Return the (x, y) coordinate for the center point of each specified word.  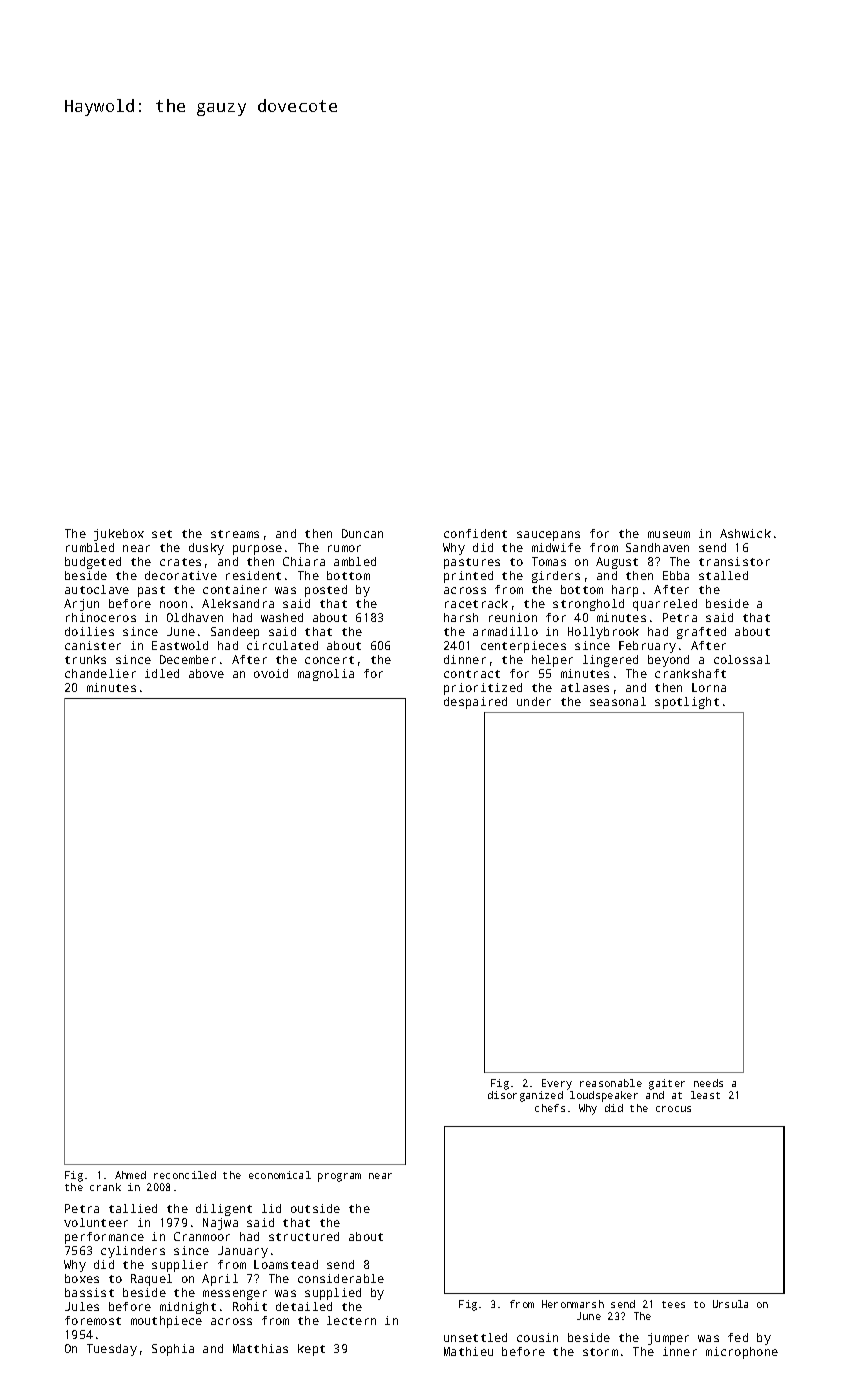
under (534, 701)
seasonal (618, 701)
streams (235, 534)
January (243, 1252)
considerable (341, 1278)
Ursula (730, 1304)
